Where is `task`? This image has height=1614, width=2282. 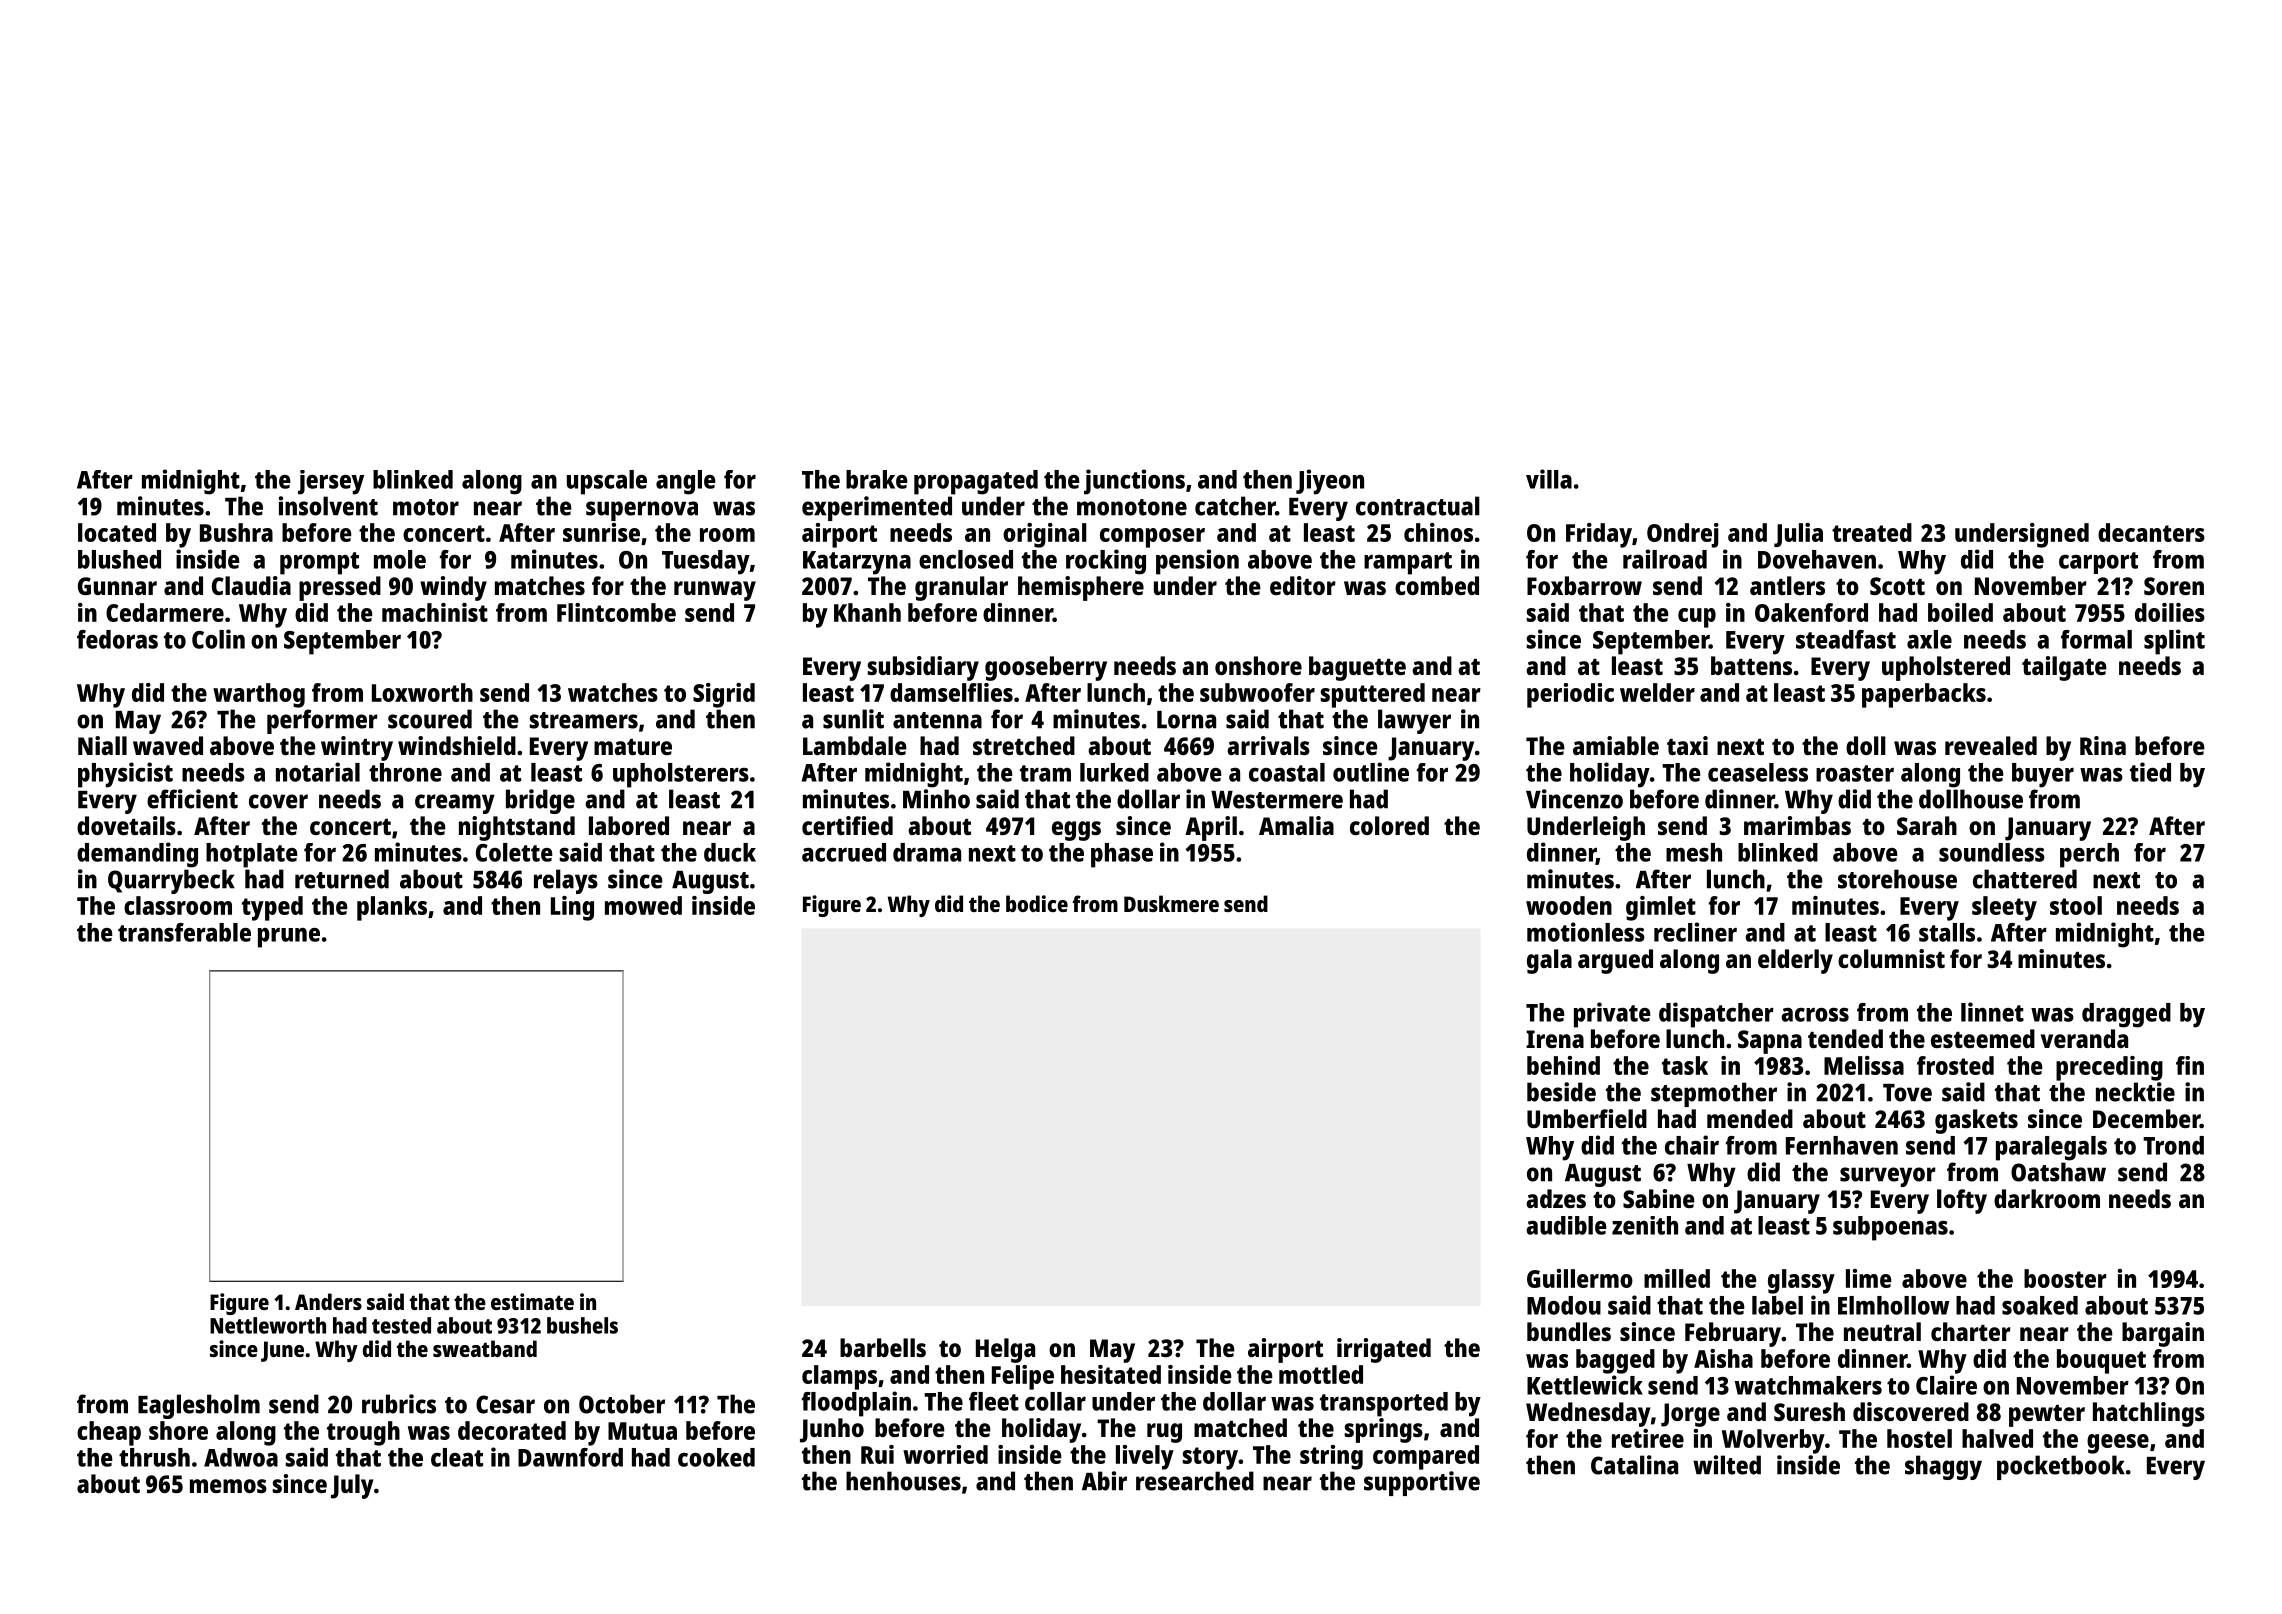
task is located at coordinates (1685, 1065).
